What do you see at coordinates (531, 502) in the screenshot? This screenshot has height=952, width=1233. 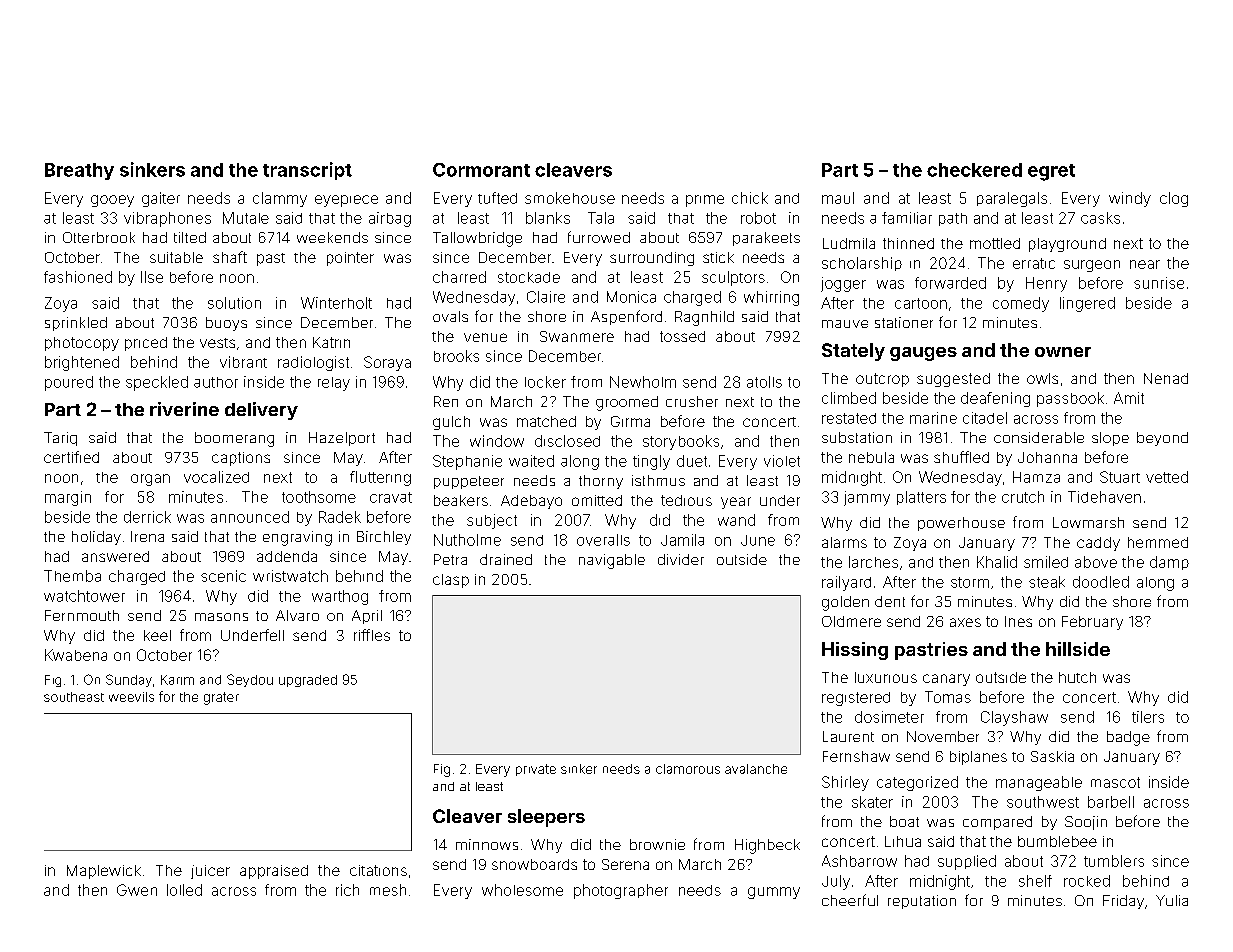 I see `Adebayo` at bounding box center [531, 502].
